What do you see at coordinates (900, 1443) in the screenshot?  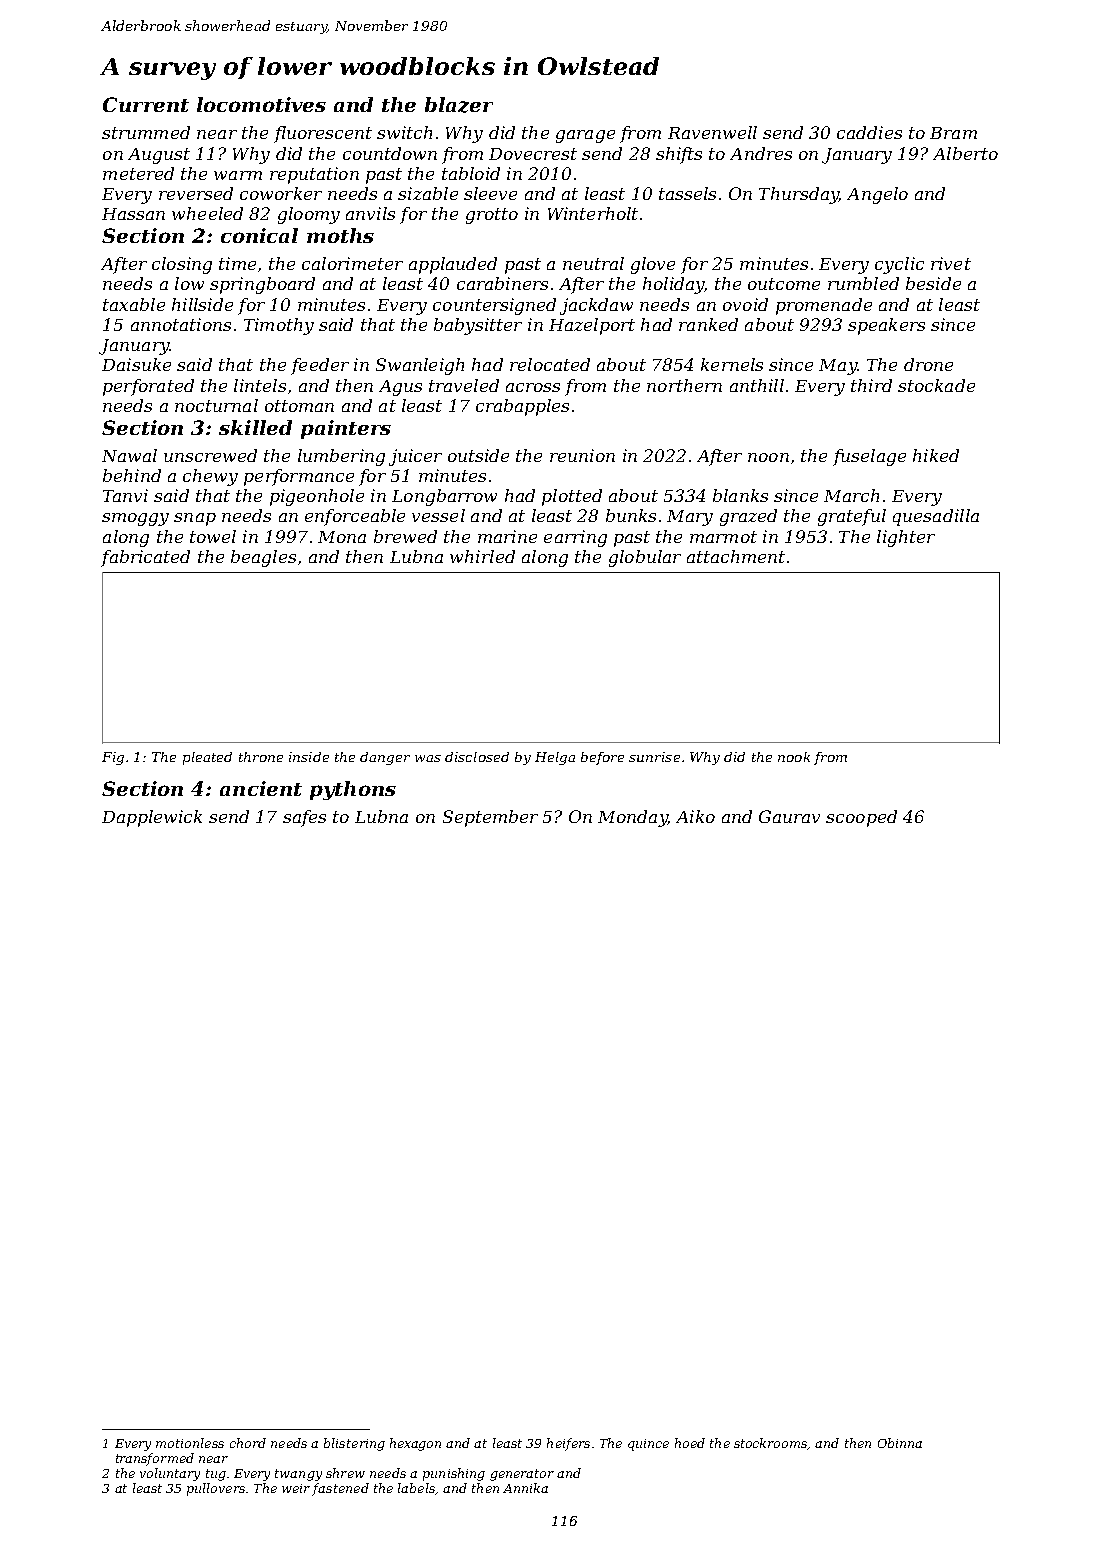 I see `Obinna` at bounding box center [900, 1443].
